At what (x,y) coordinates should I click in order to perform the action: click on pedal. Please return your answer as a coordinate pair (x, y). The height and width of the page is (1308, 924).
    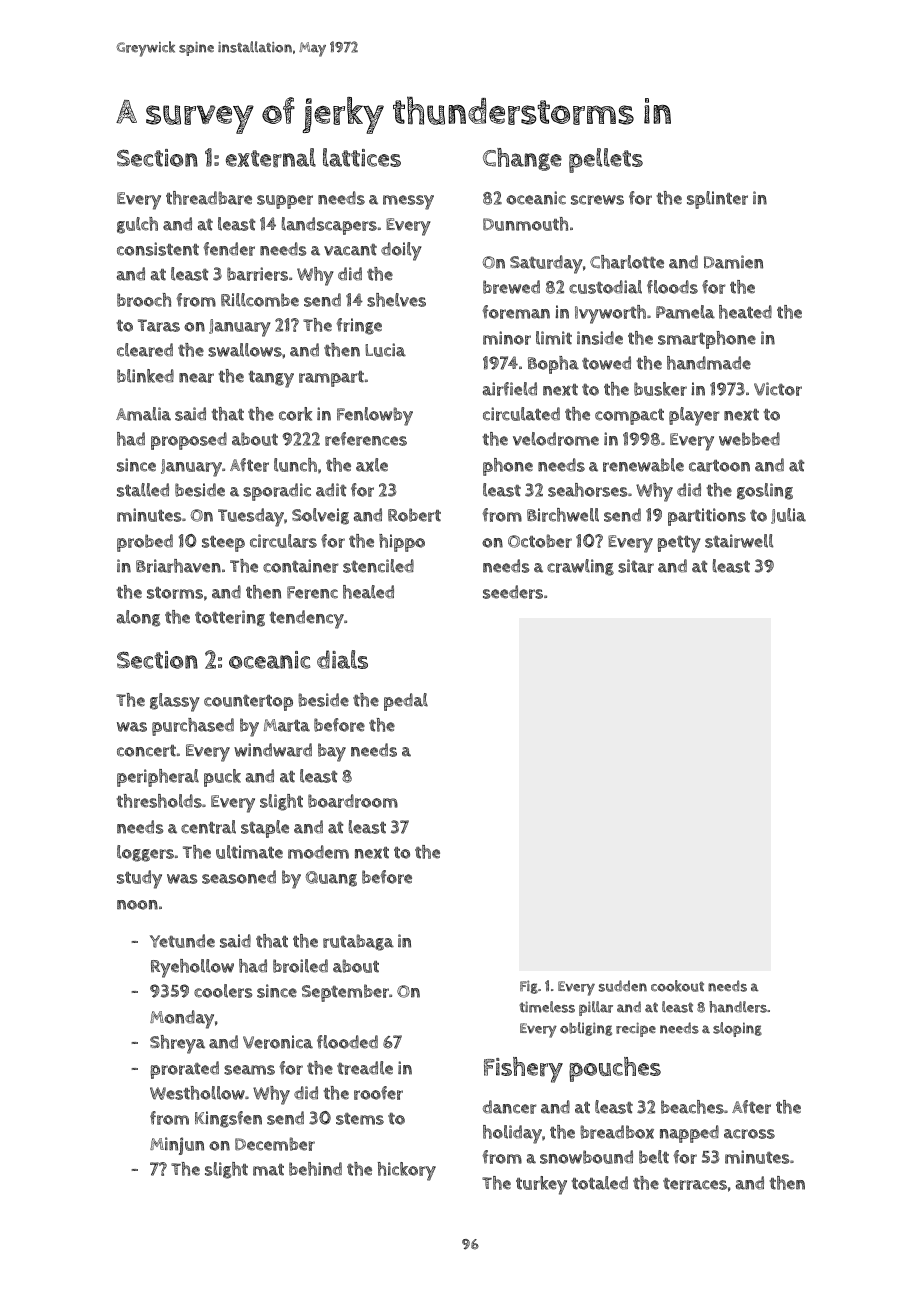
    Looking at the image, I should click on (406, 702).
